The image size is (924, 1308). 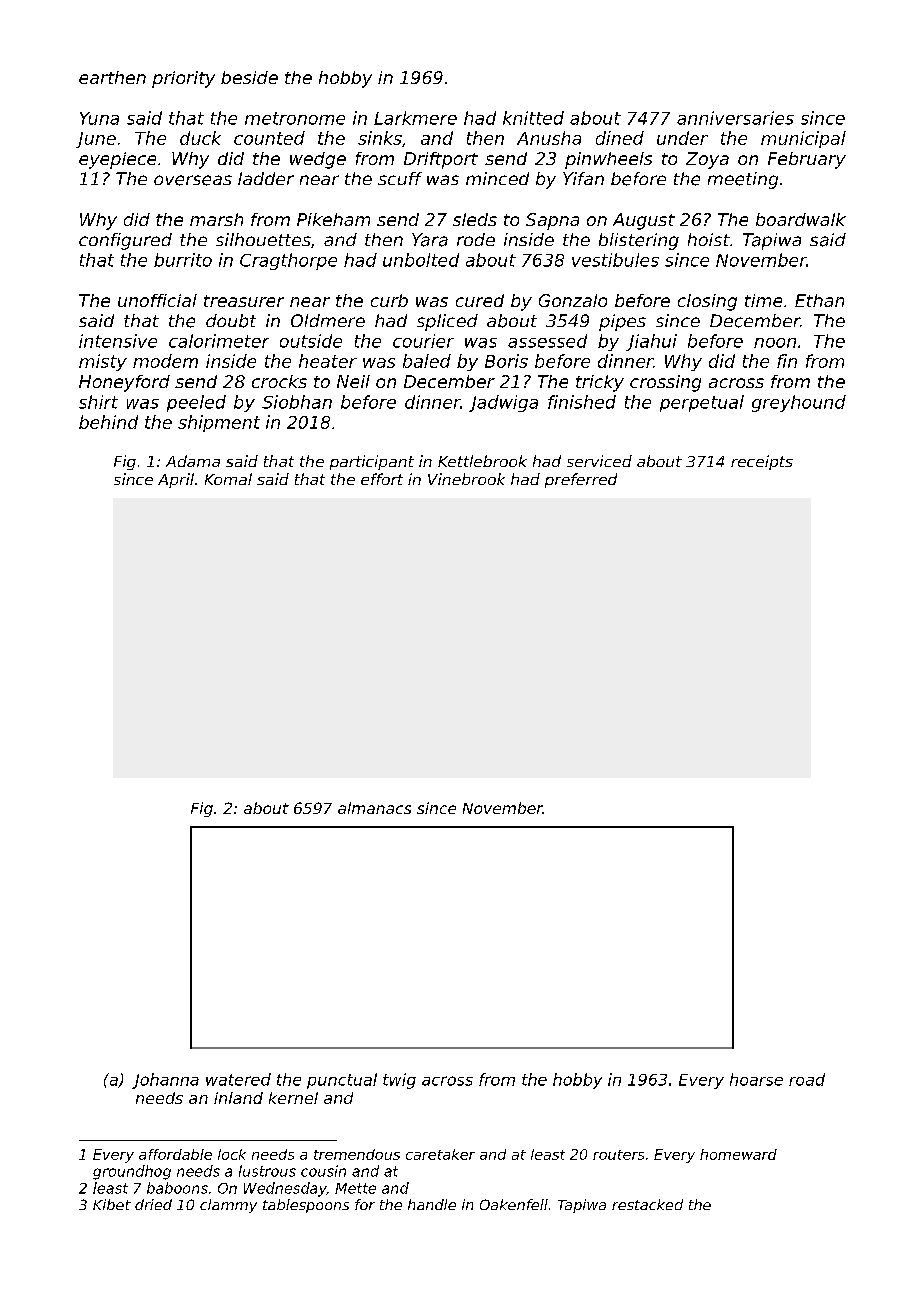 What do you see at coordinates (762, 462) in the image?
I see `receipts` at bounding box center [762, 462].
